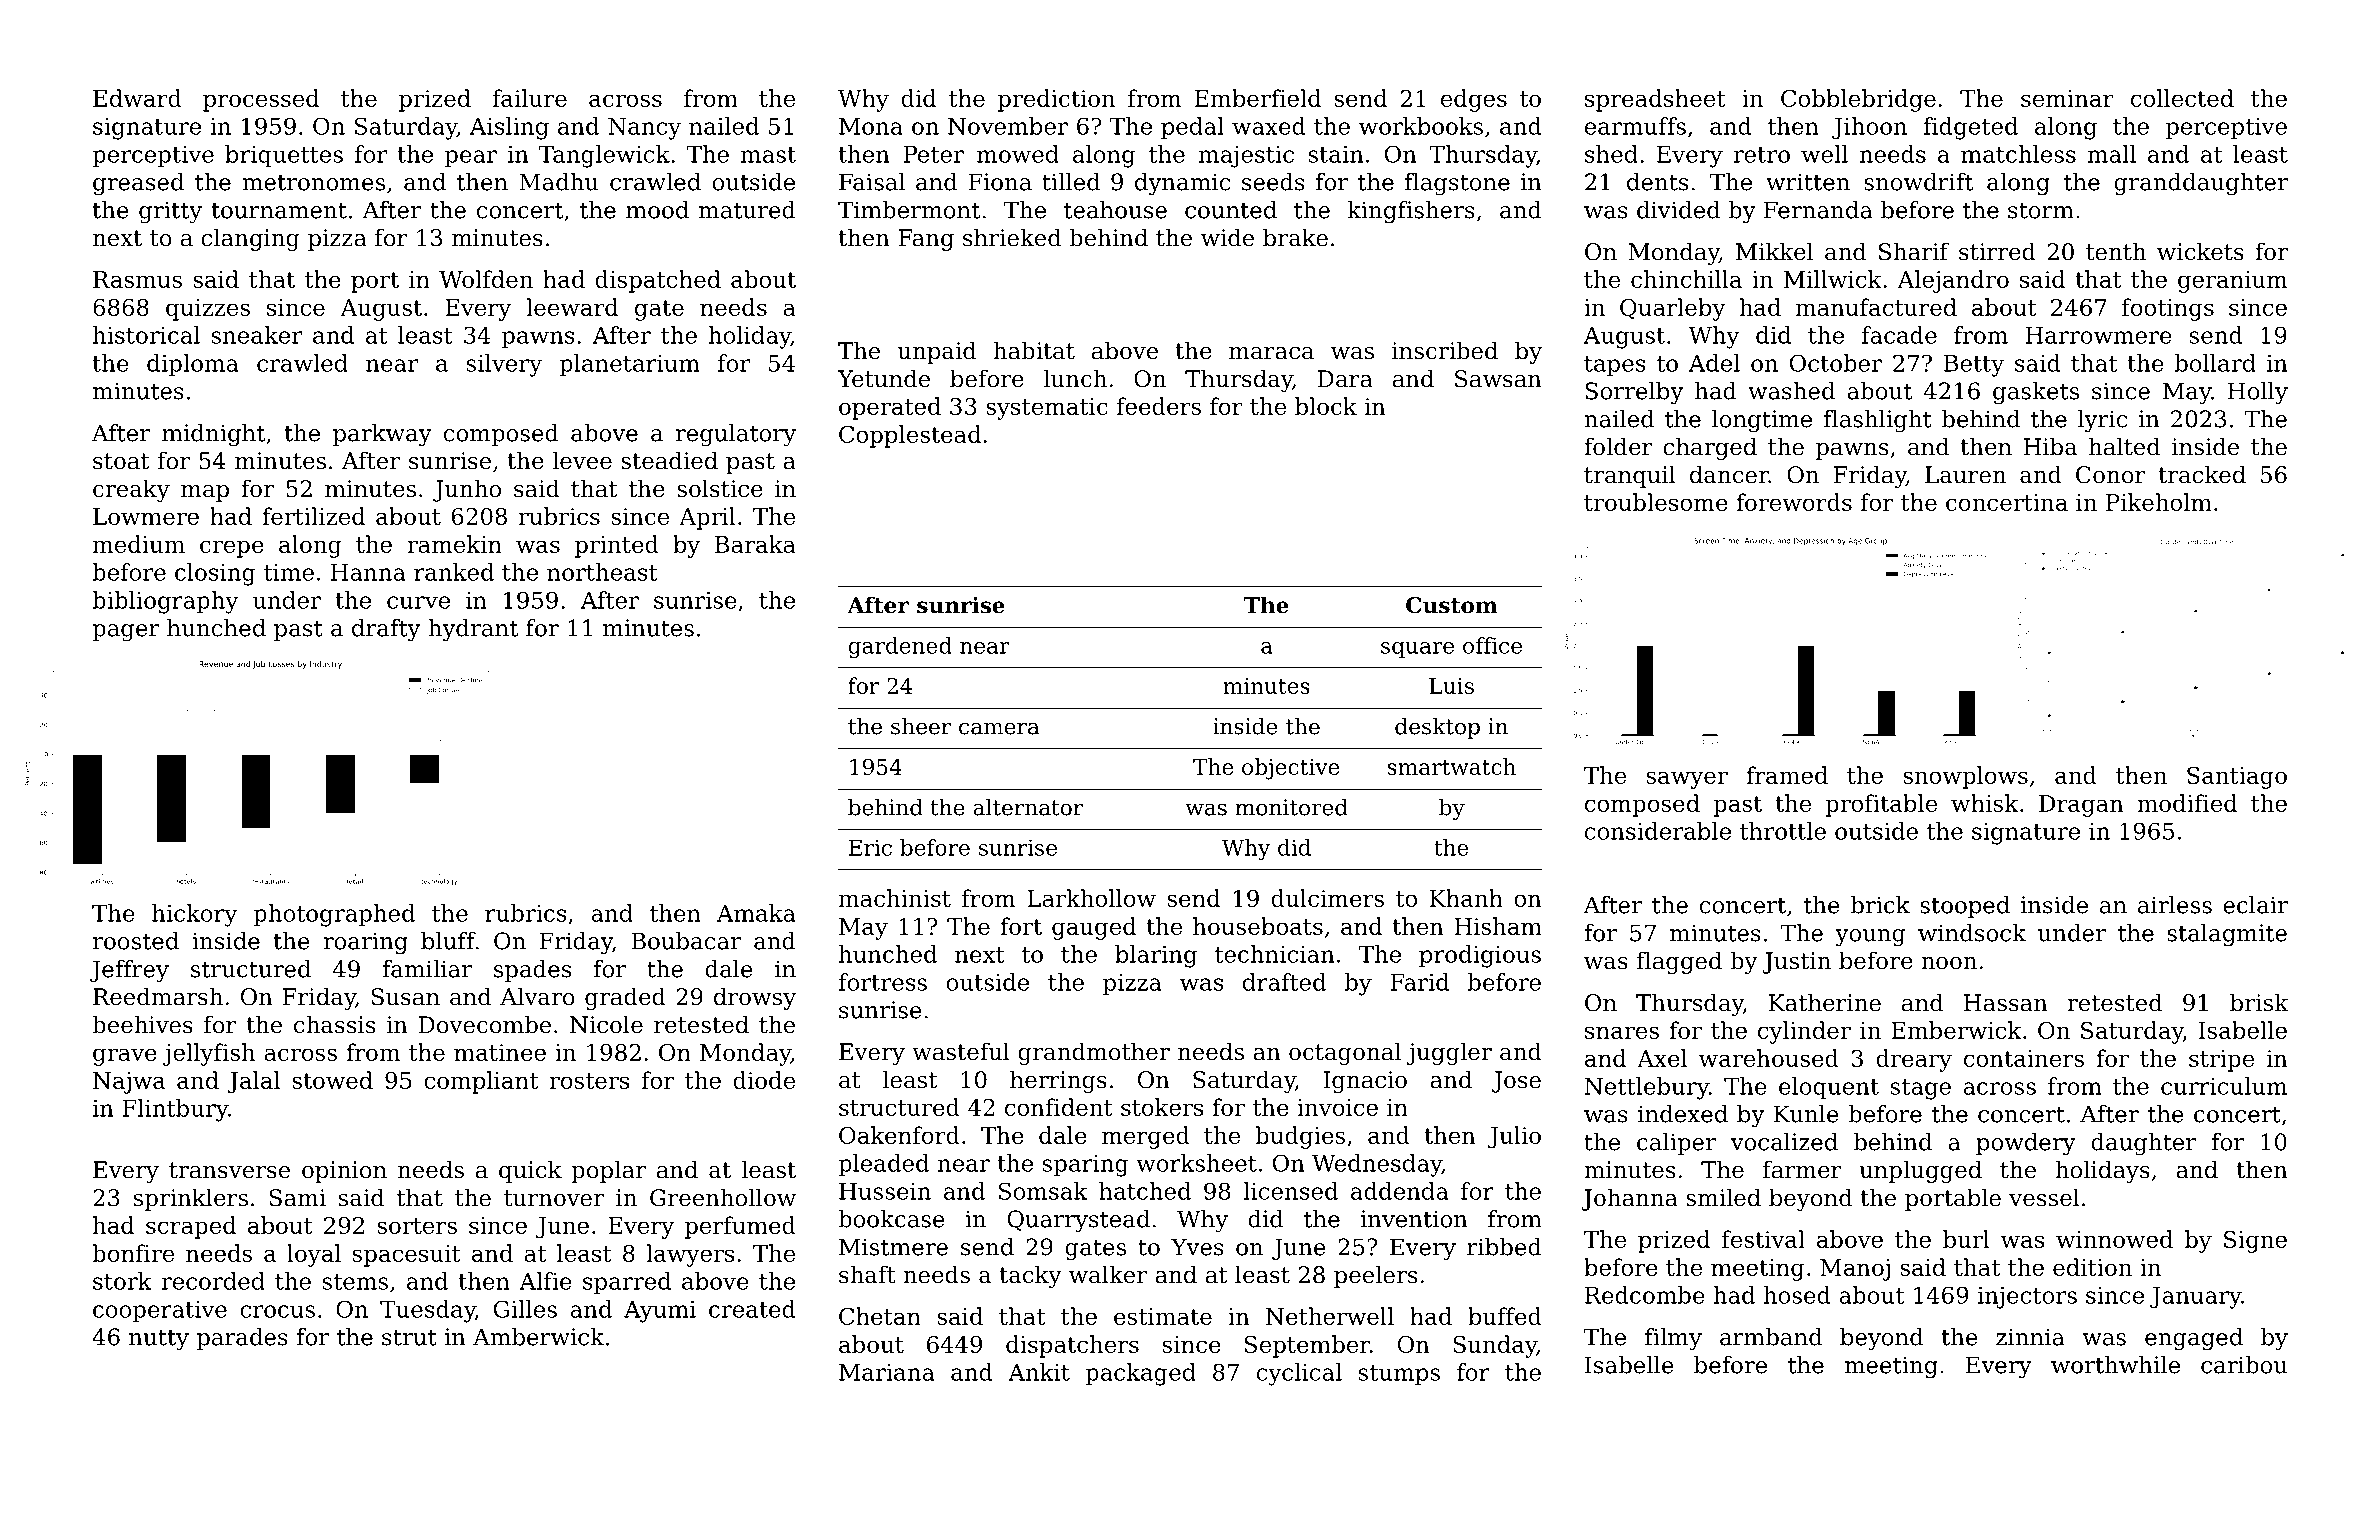 The width and height of the image is (2380, 1540). Describe the element at coordinates (1400, 1191) in the image. I see `addenda` at that location.
